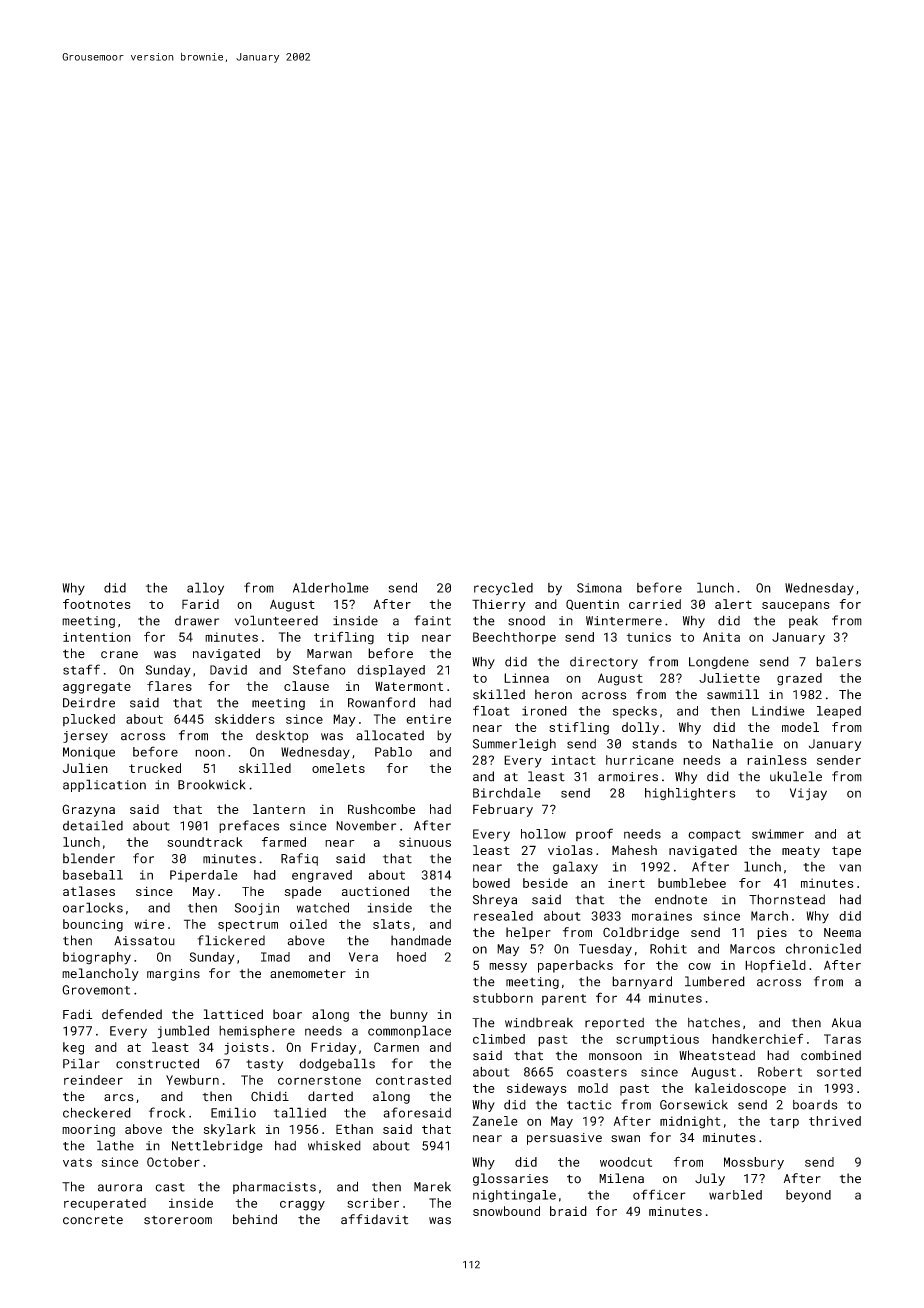 Image resolution: width=924 pixels, height=1308 pixels. What do you see at coordinates (330, 1096) in the page?
I see `darted` at bounding box center [330, 1096].
